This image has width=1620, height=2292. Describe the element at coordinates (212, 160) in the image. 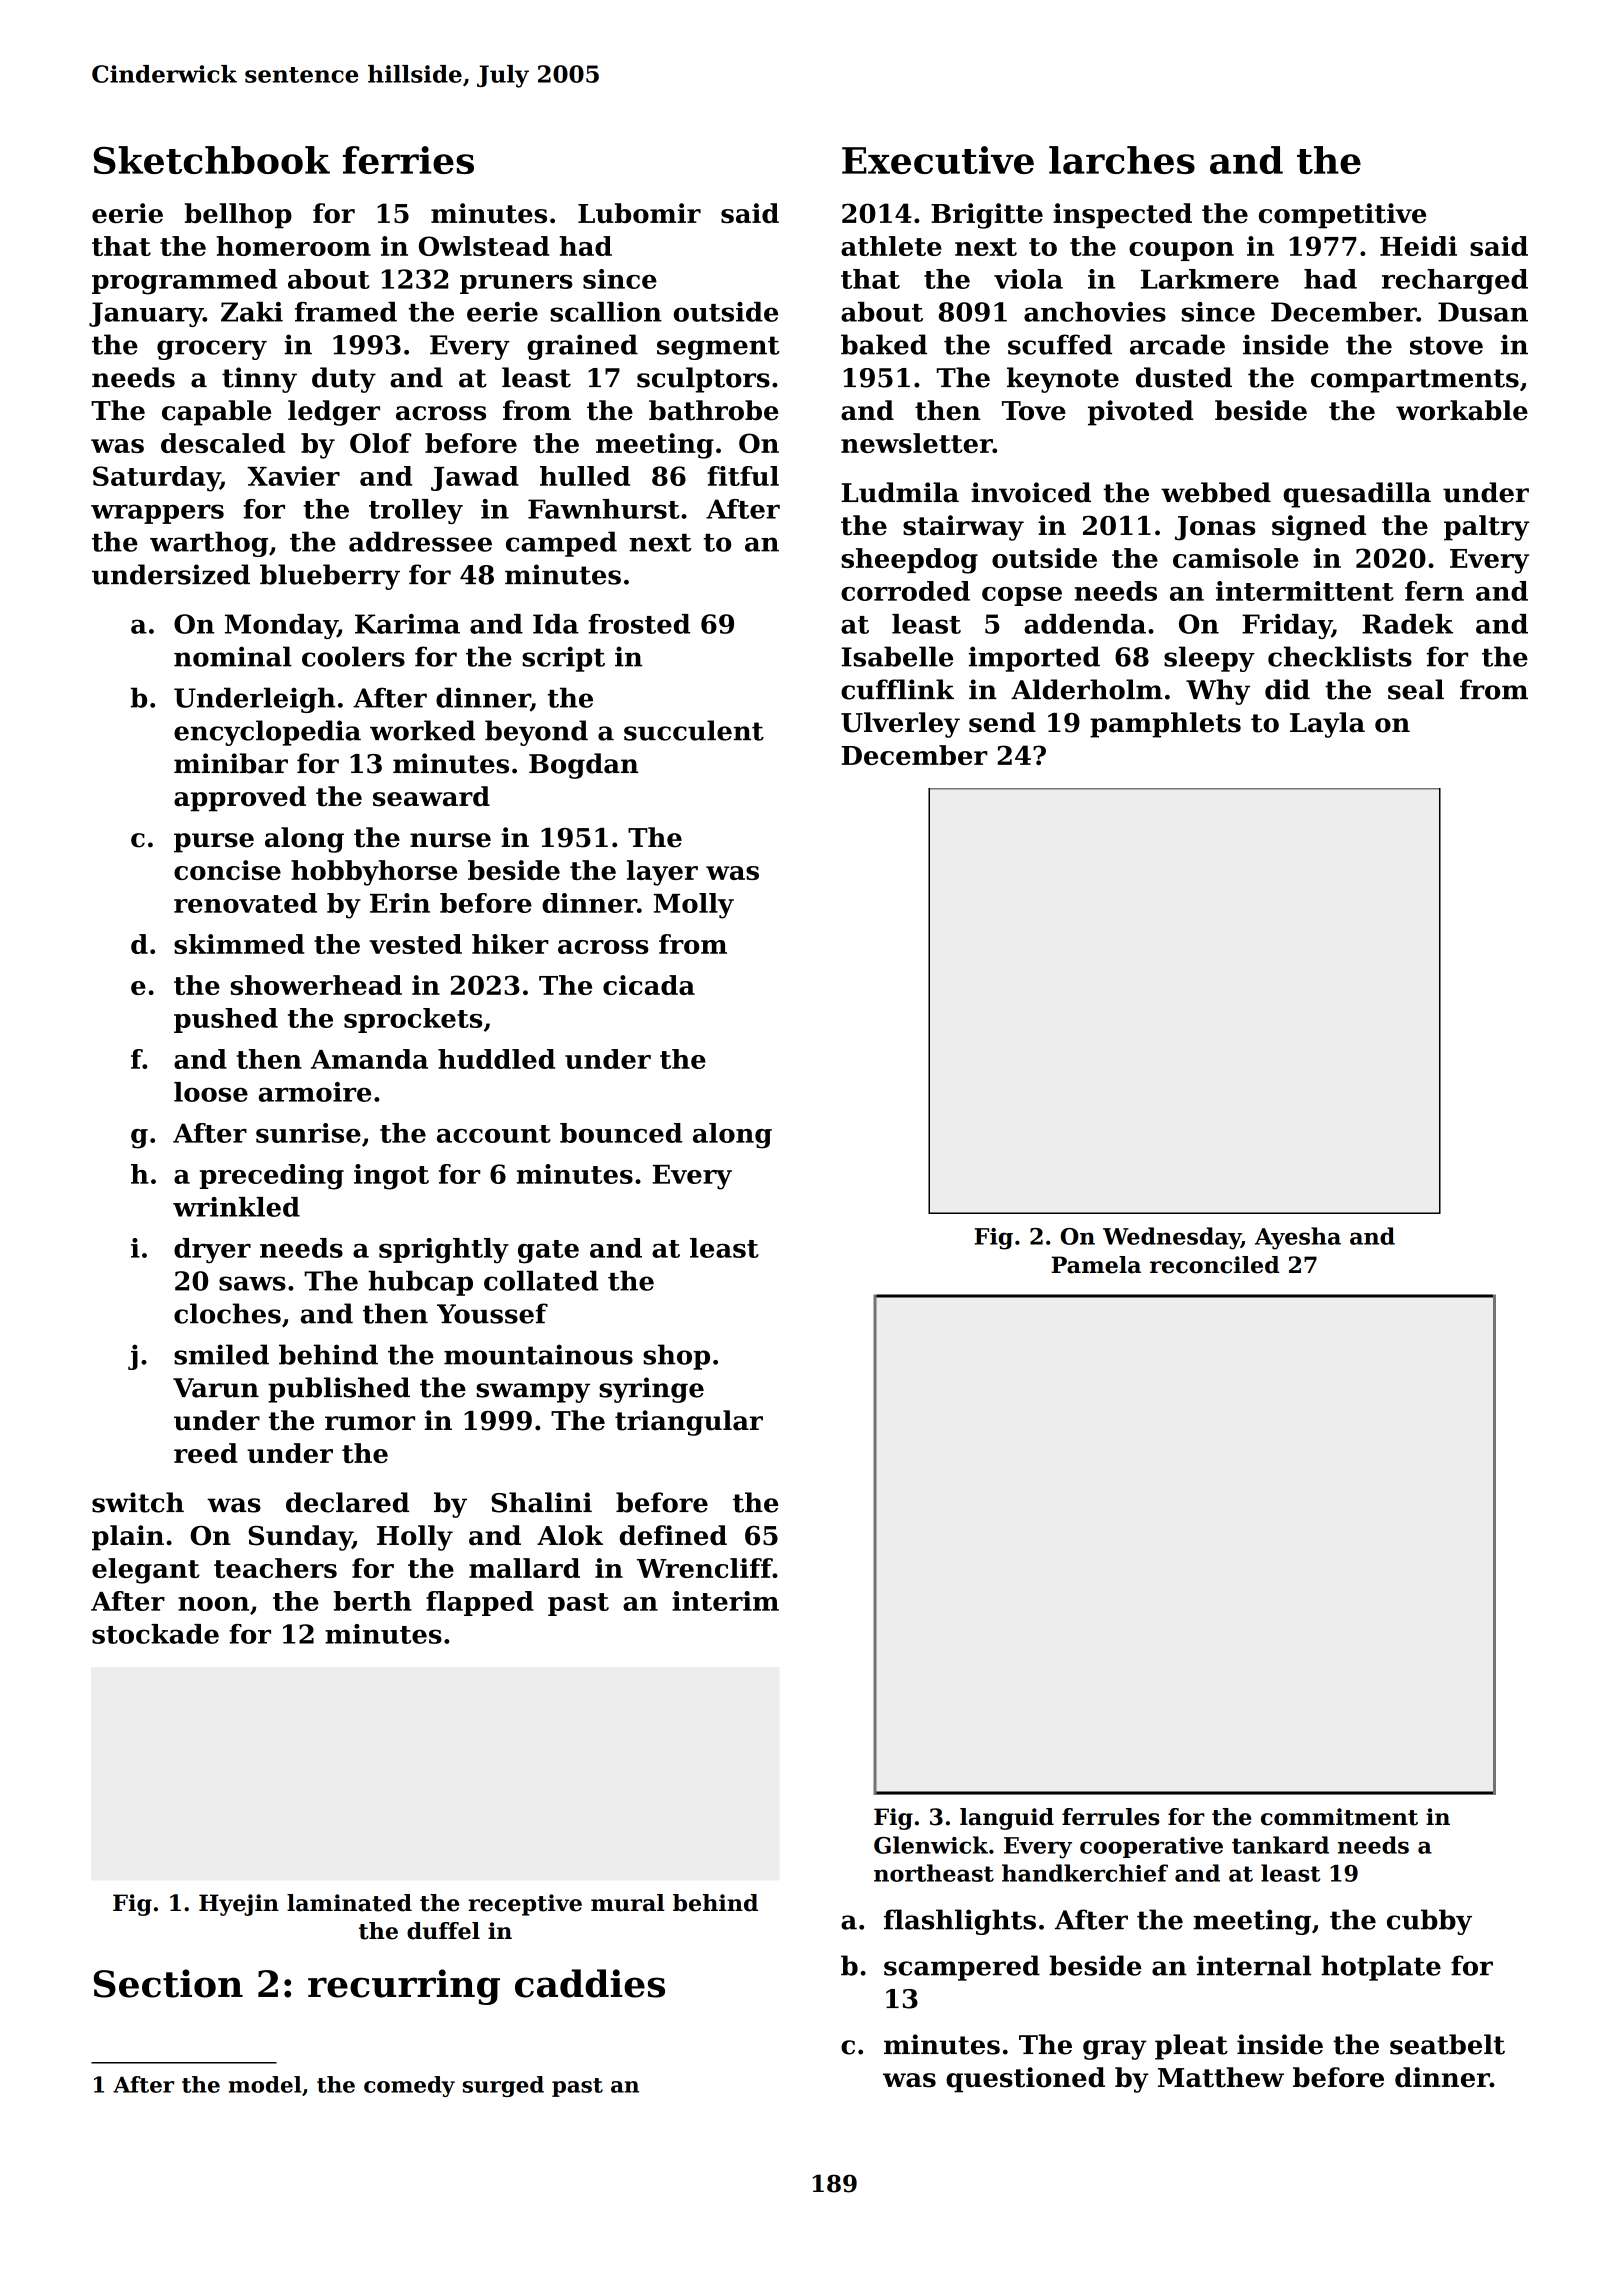

I see `Sketchbook` at that location.
